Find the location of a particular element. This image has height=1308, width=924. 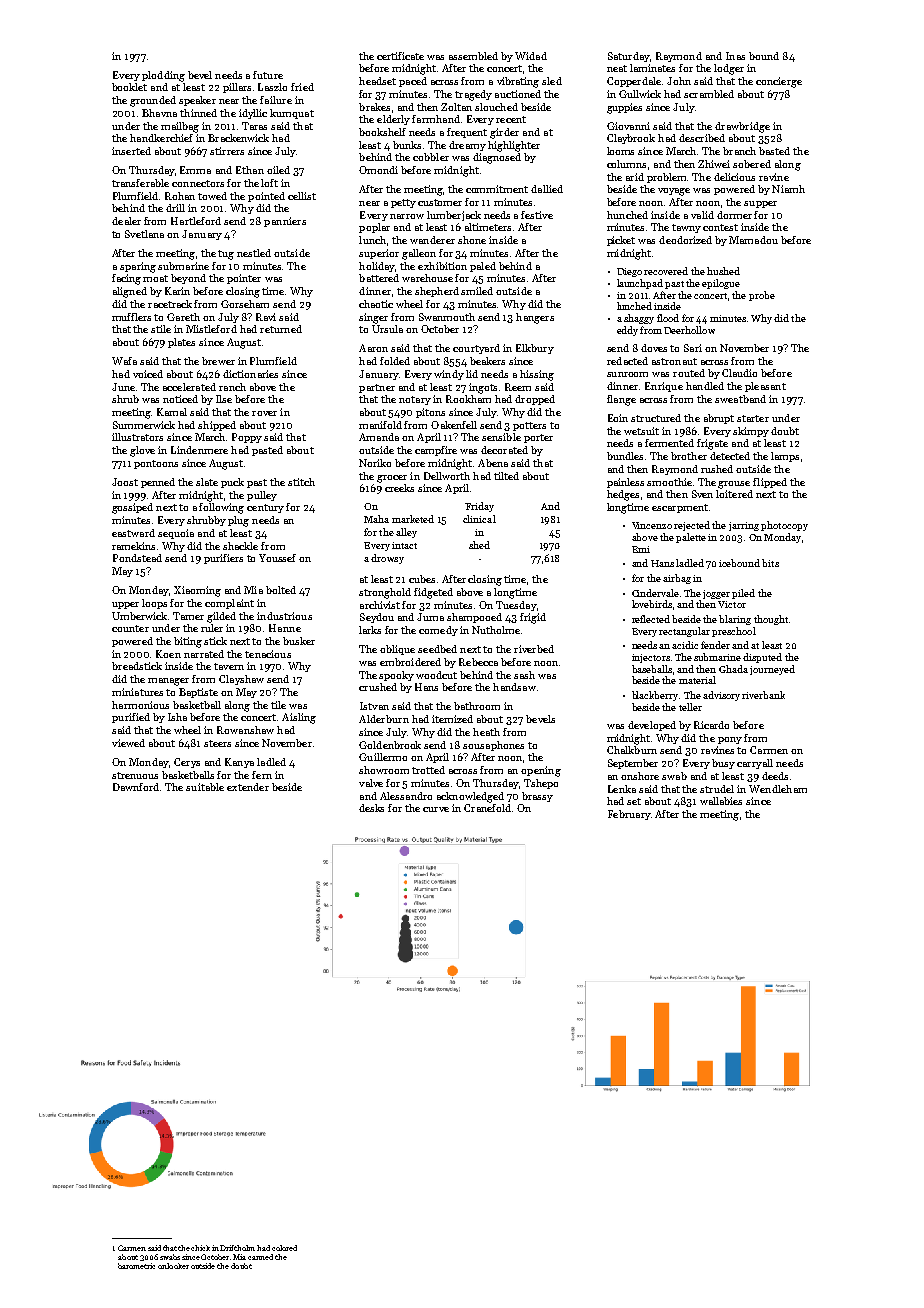

vibrating is located at coordinates (518, 82).
